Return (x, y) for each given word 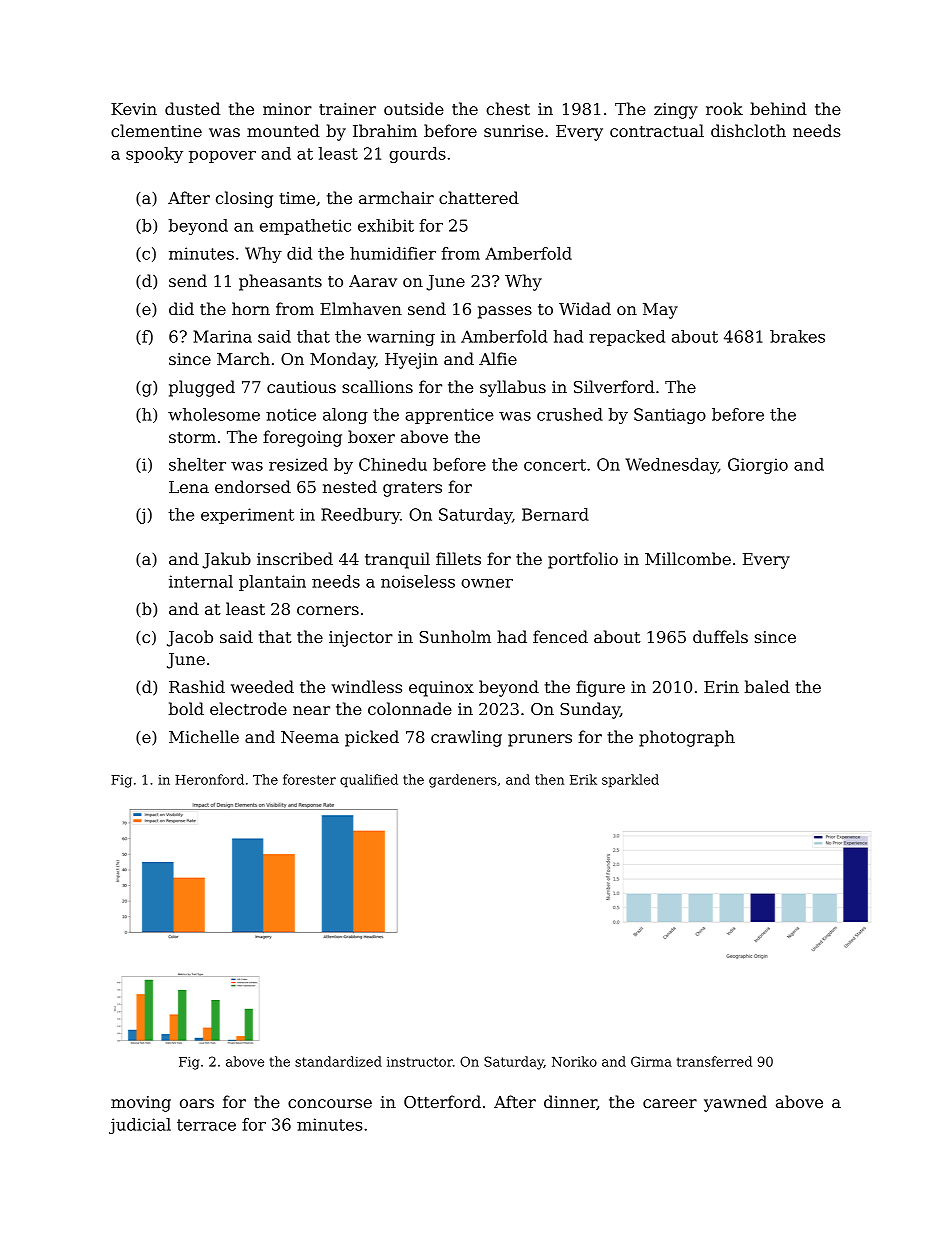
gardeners (463, 781)
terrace (206, 1125)
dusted (192, 108)
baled (767, 686)
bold (186, 708)
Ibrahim (385, 130)
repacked (627, 338)
